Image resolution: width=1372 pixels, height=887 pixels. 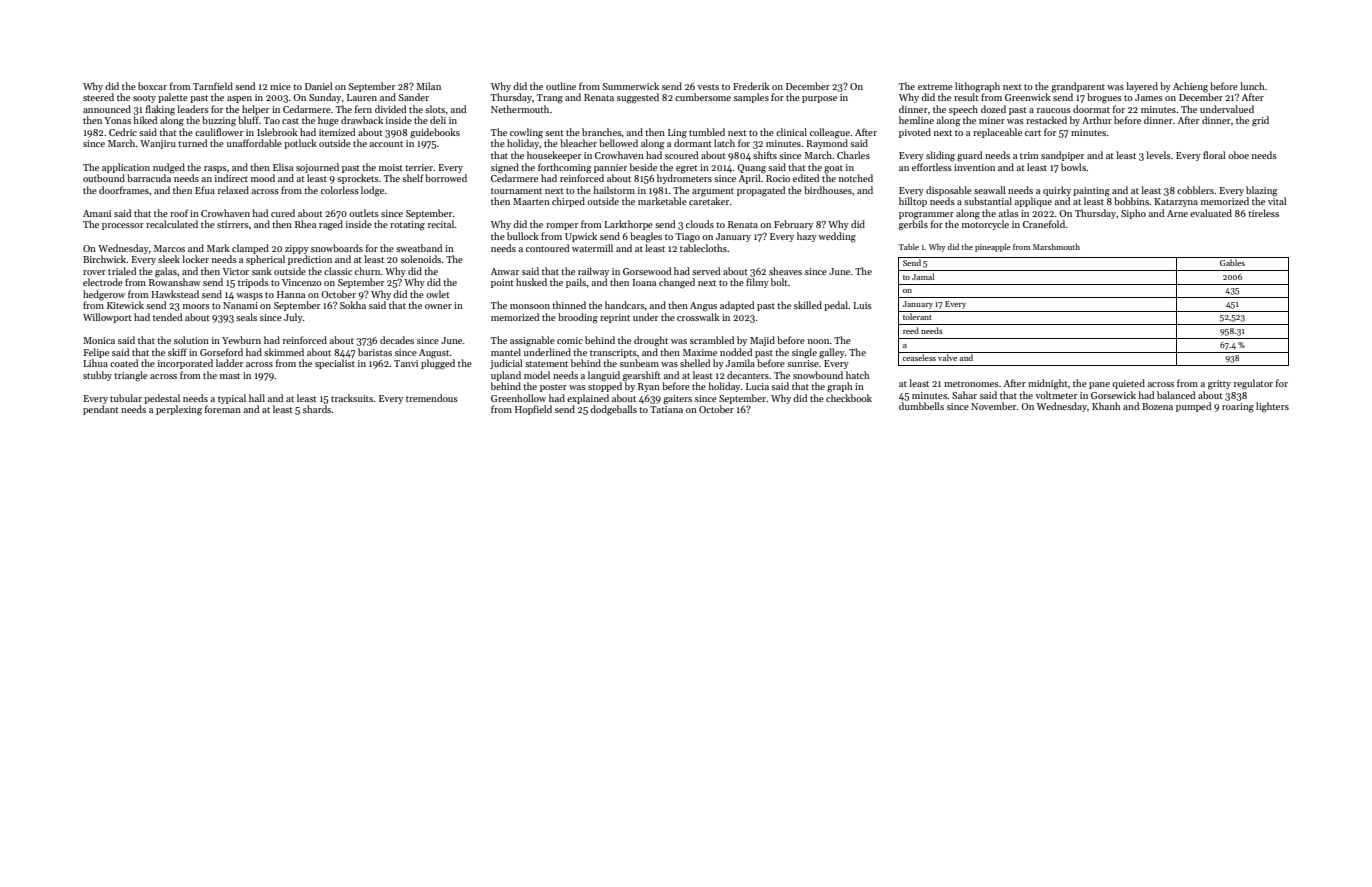 What do you see at coordinates (700, 224) in the screenshot?
I see `clouds` at bounding box center [700, 224].
